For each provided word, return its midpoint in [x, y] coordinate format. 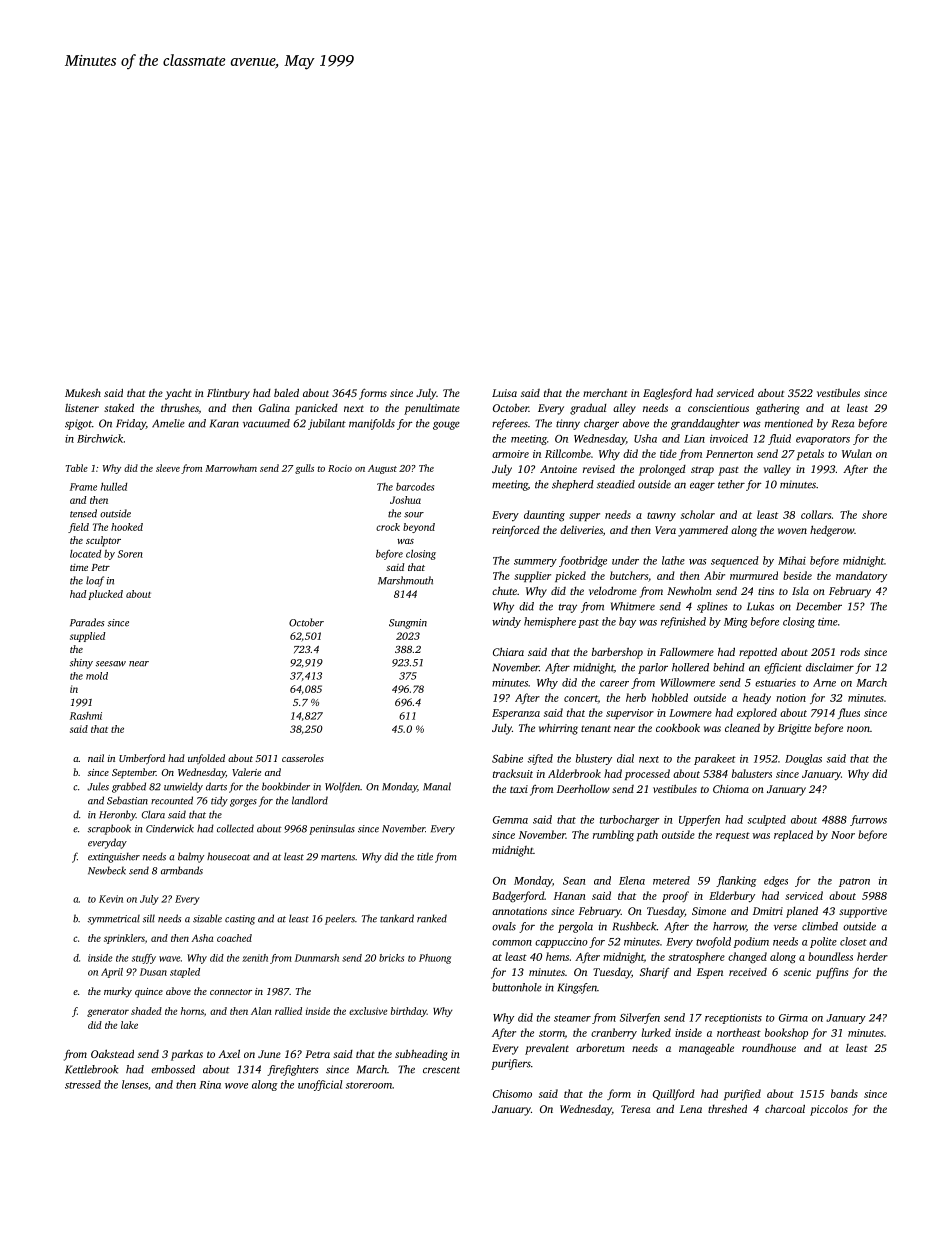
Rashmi [86, 716]
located [85, 554]
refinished [683, 622]
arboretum [600, 1047]
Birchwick [100, 438]
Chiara [508, 651]
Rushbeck [634, 926]
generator [108, 1013]
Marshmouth [405, 580]
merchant [605, 392]
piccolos [829, 1110]
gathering [777, 409]
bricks [391, 958]
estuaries [775, 683]
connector [231, 992]
